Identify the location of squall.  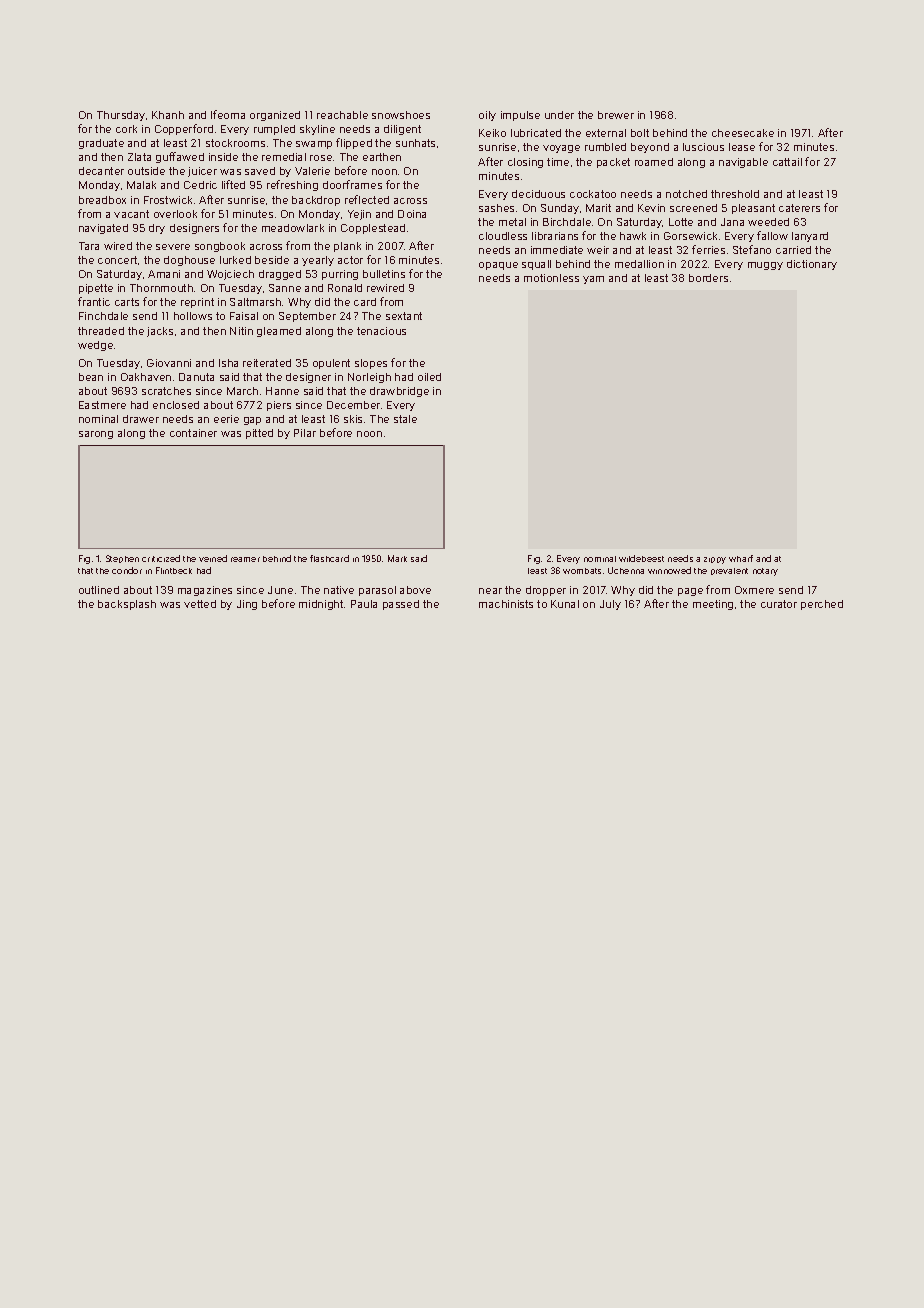
(536, 265).
